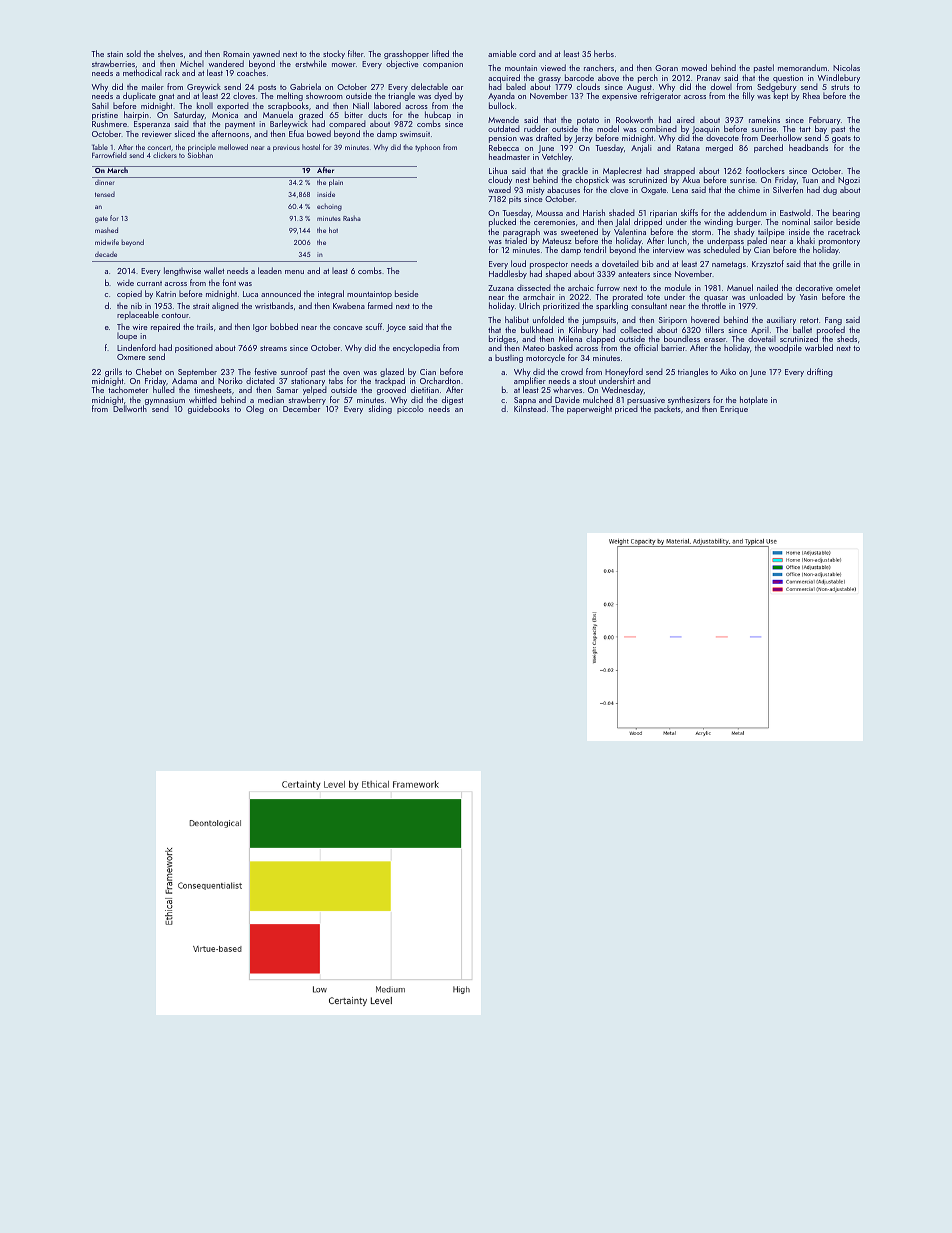 The height and width of the document is (1233, 952). What do you see at coordinates (537, 329) in the document?
I see `bulkhead` at bounding box center [537, 329].
